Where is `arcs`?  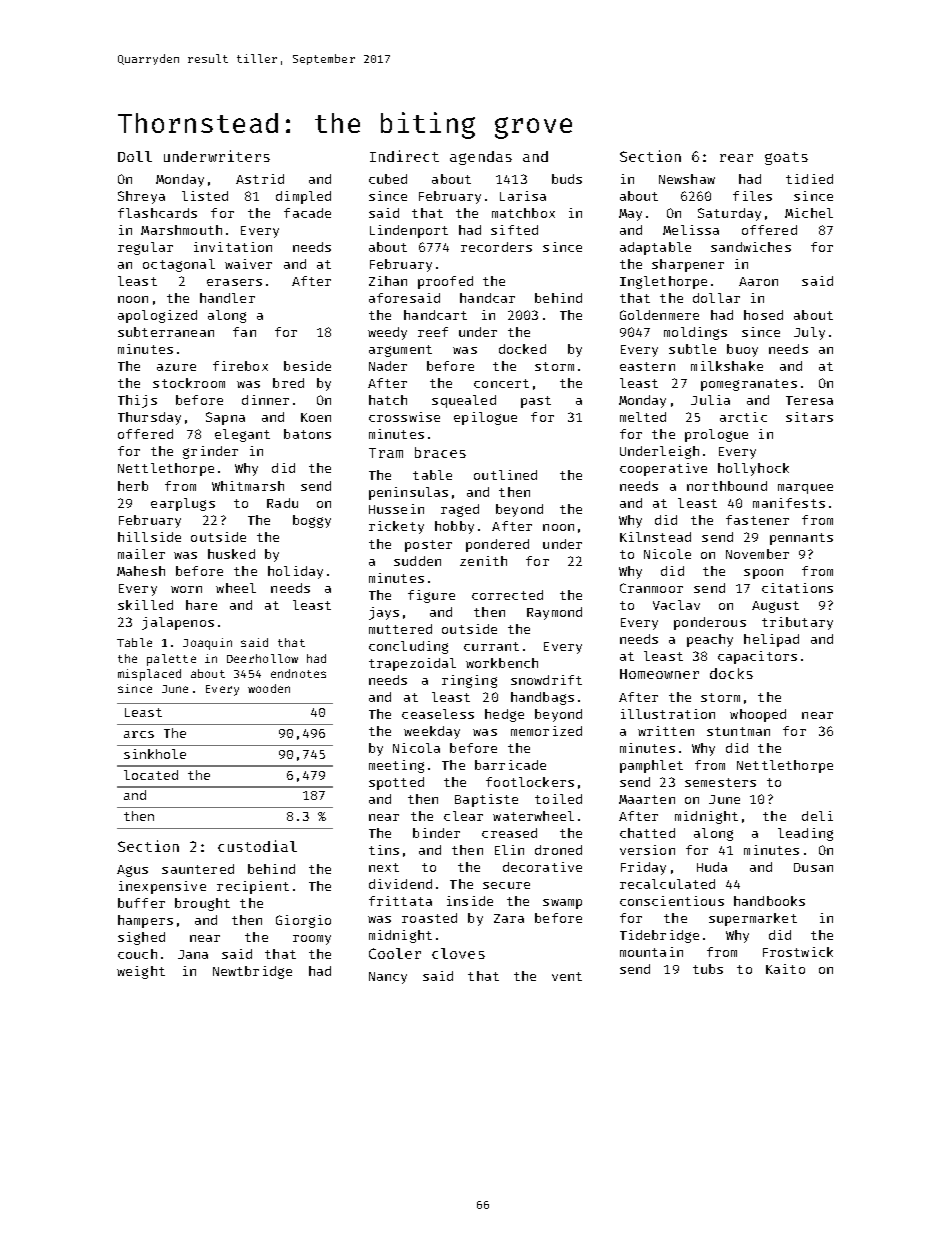 arcs is located at coordinates (139, 734).
